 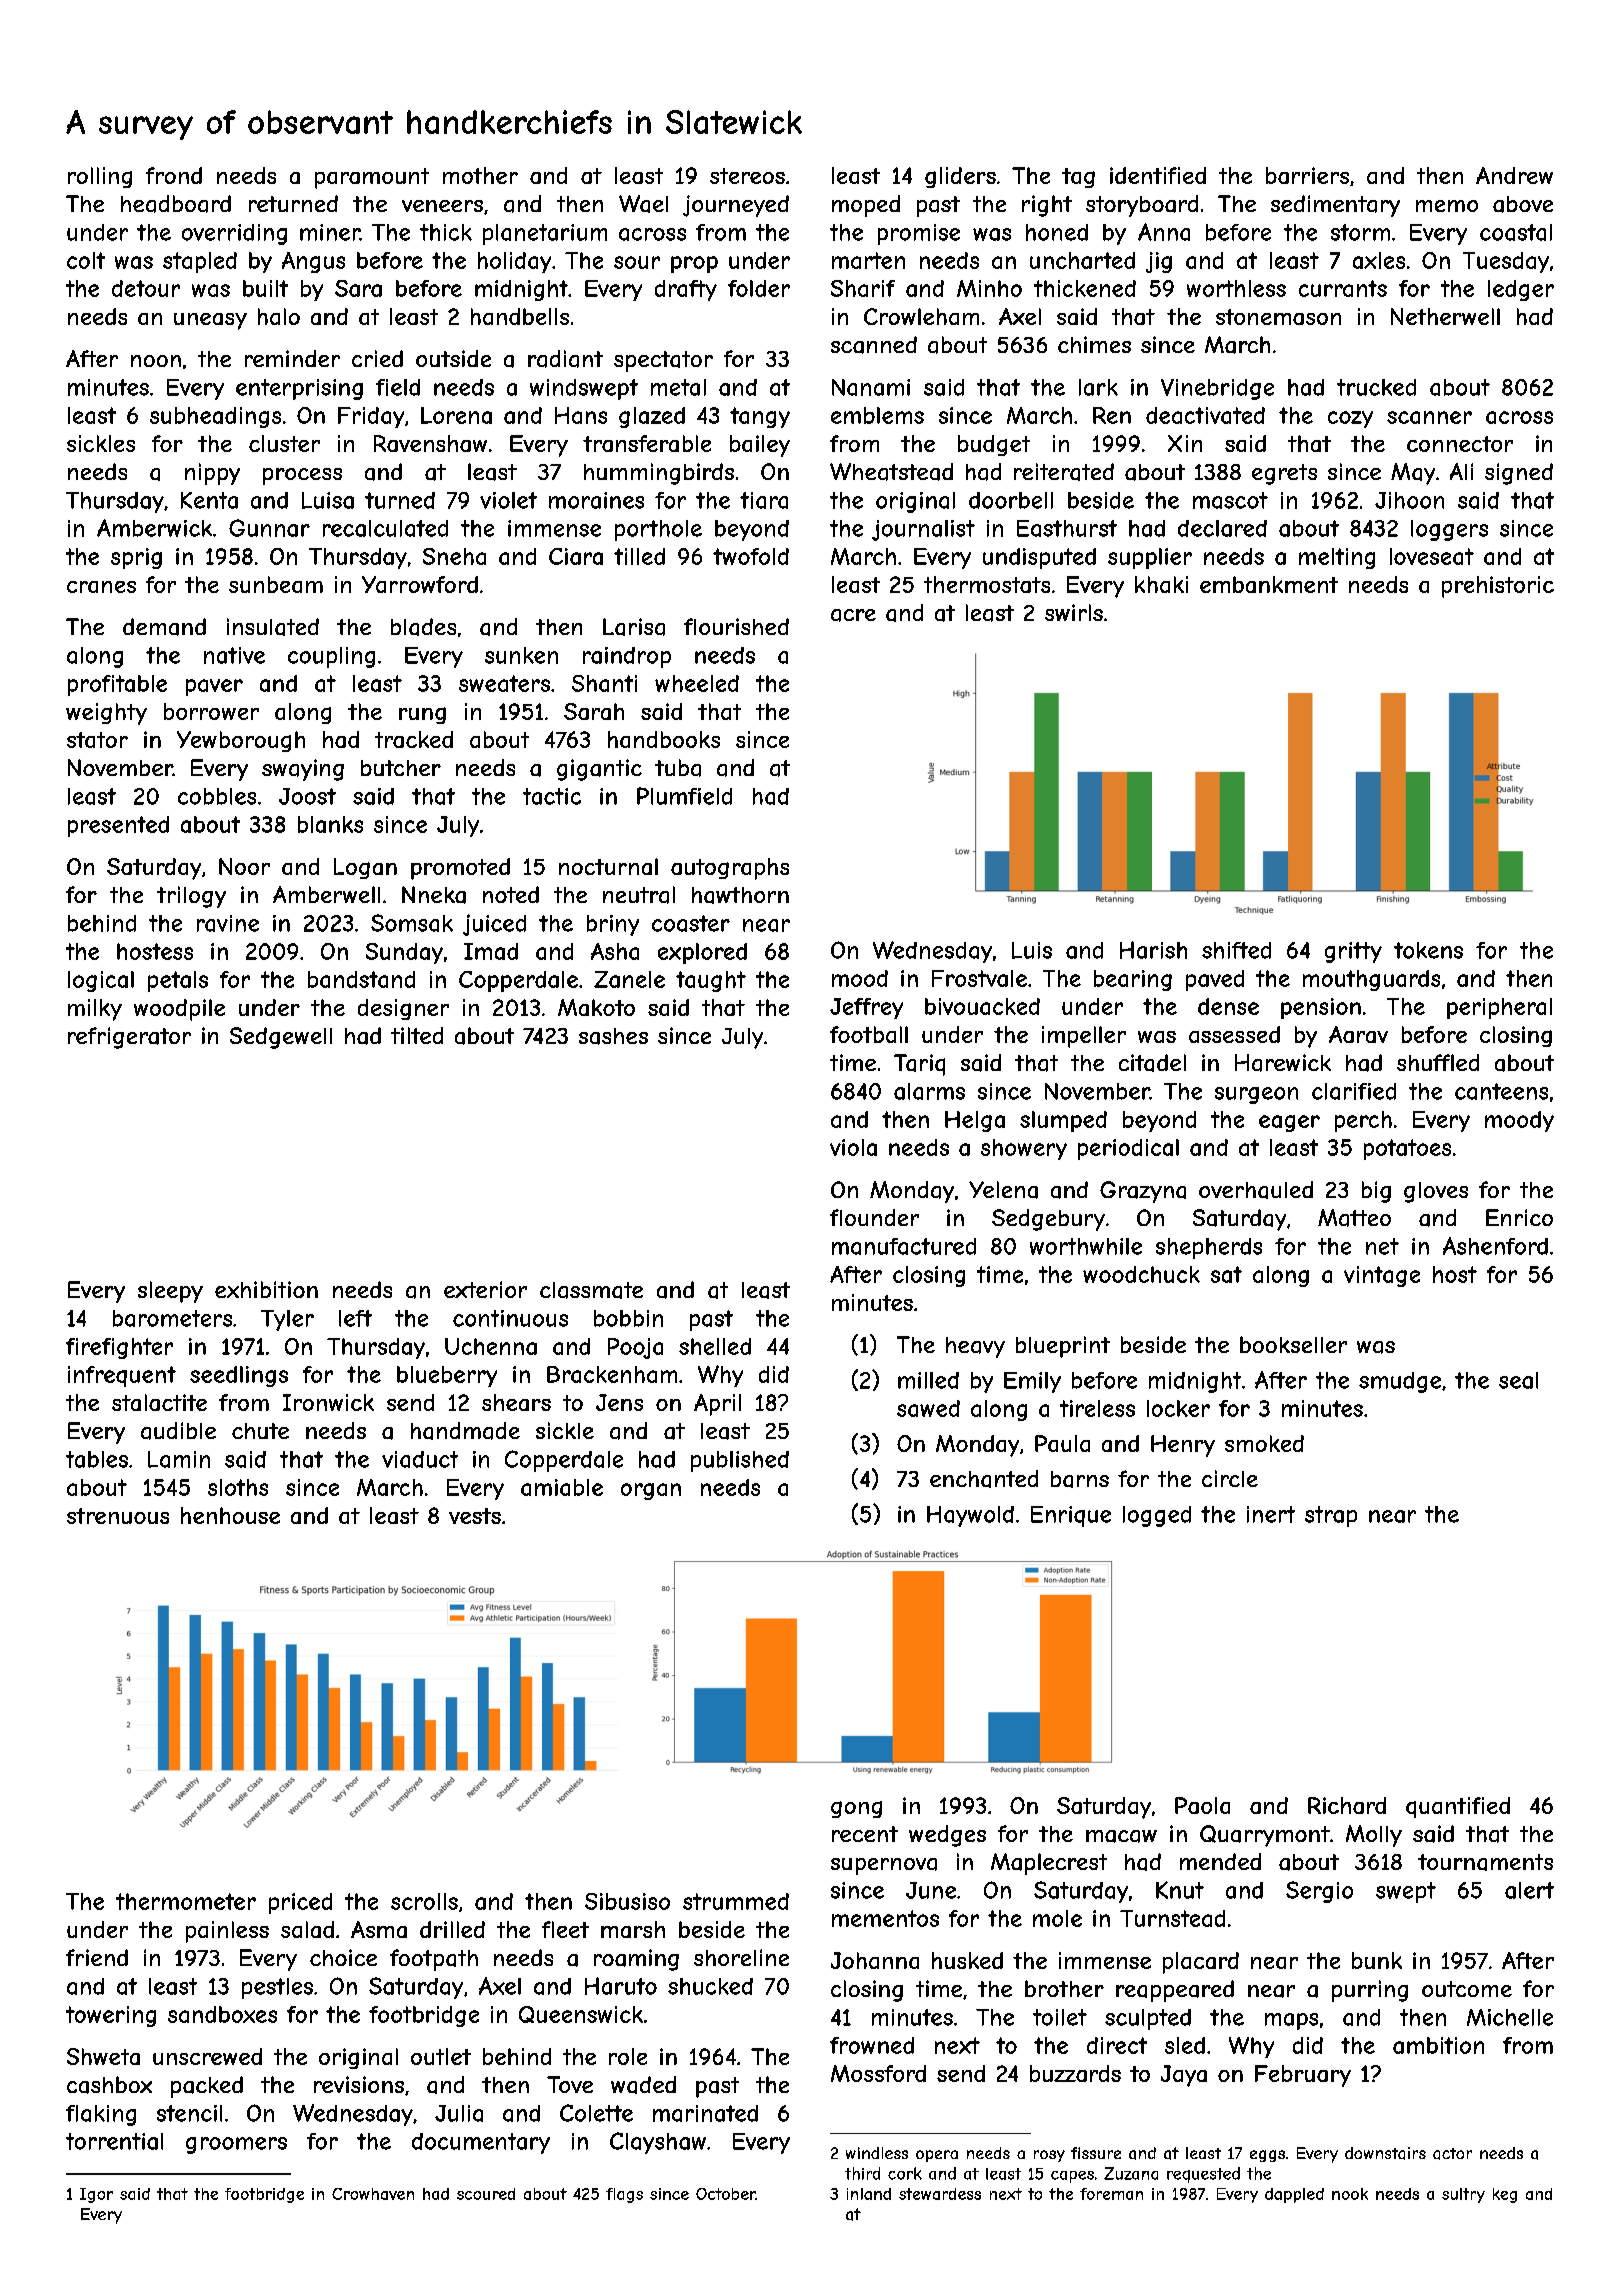 I want to click on Igor, so click(x=96, y=2195).
